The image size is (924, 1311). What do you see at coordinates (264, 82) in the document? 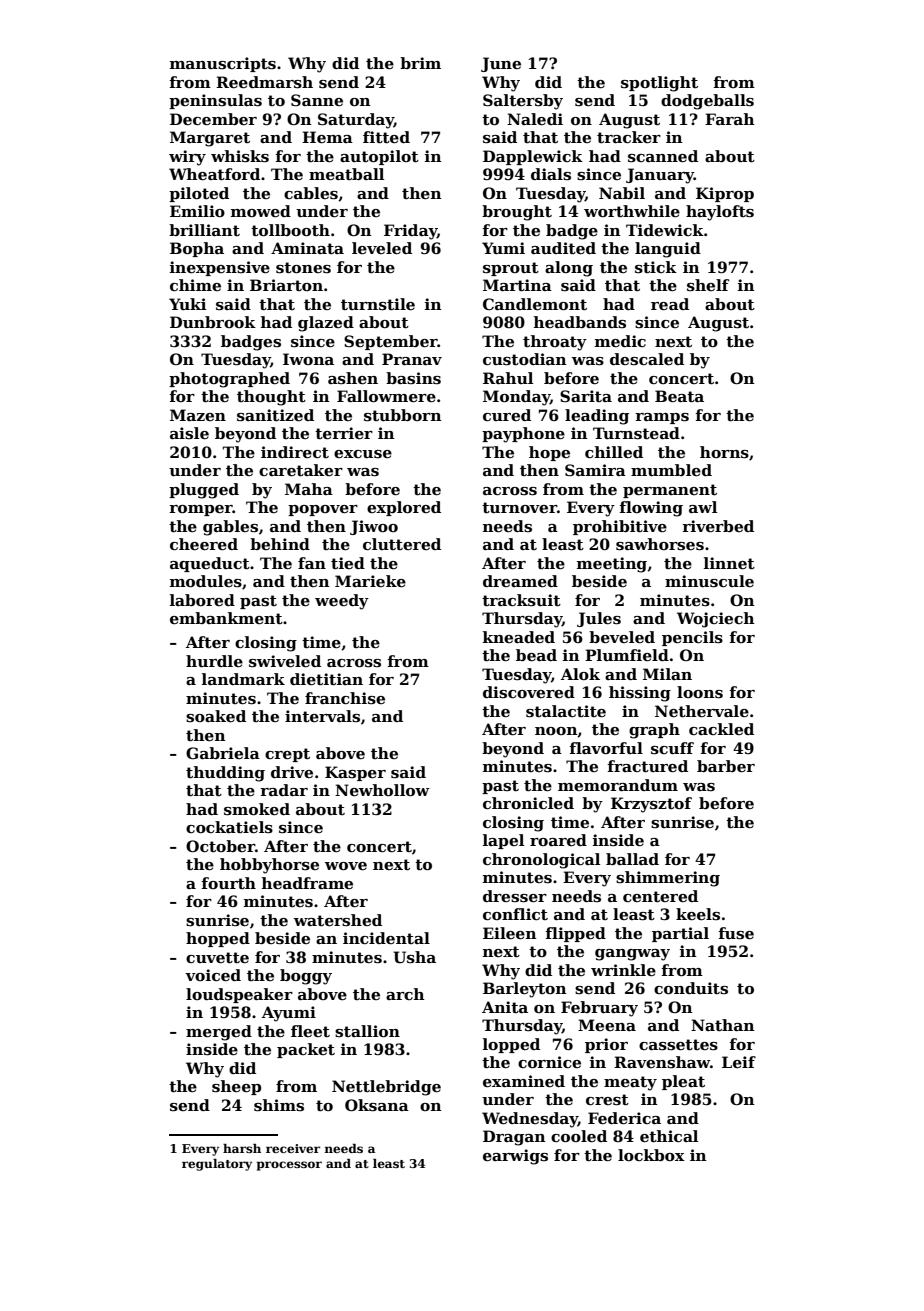
I see `Reedmarsh` at bounding box center [264, 82].
